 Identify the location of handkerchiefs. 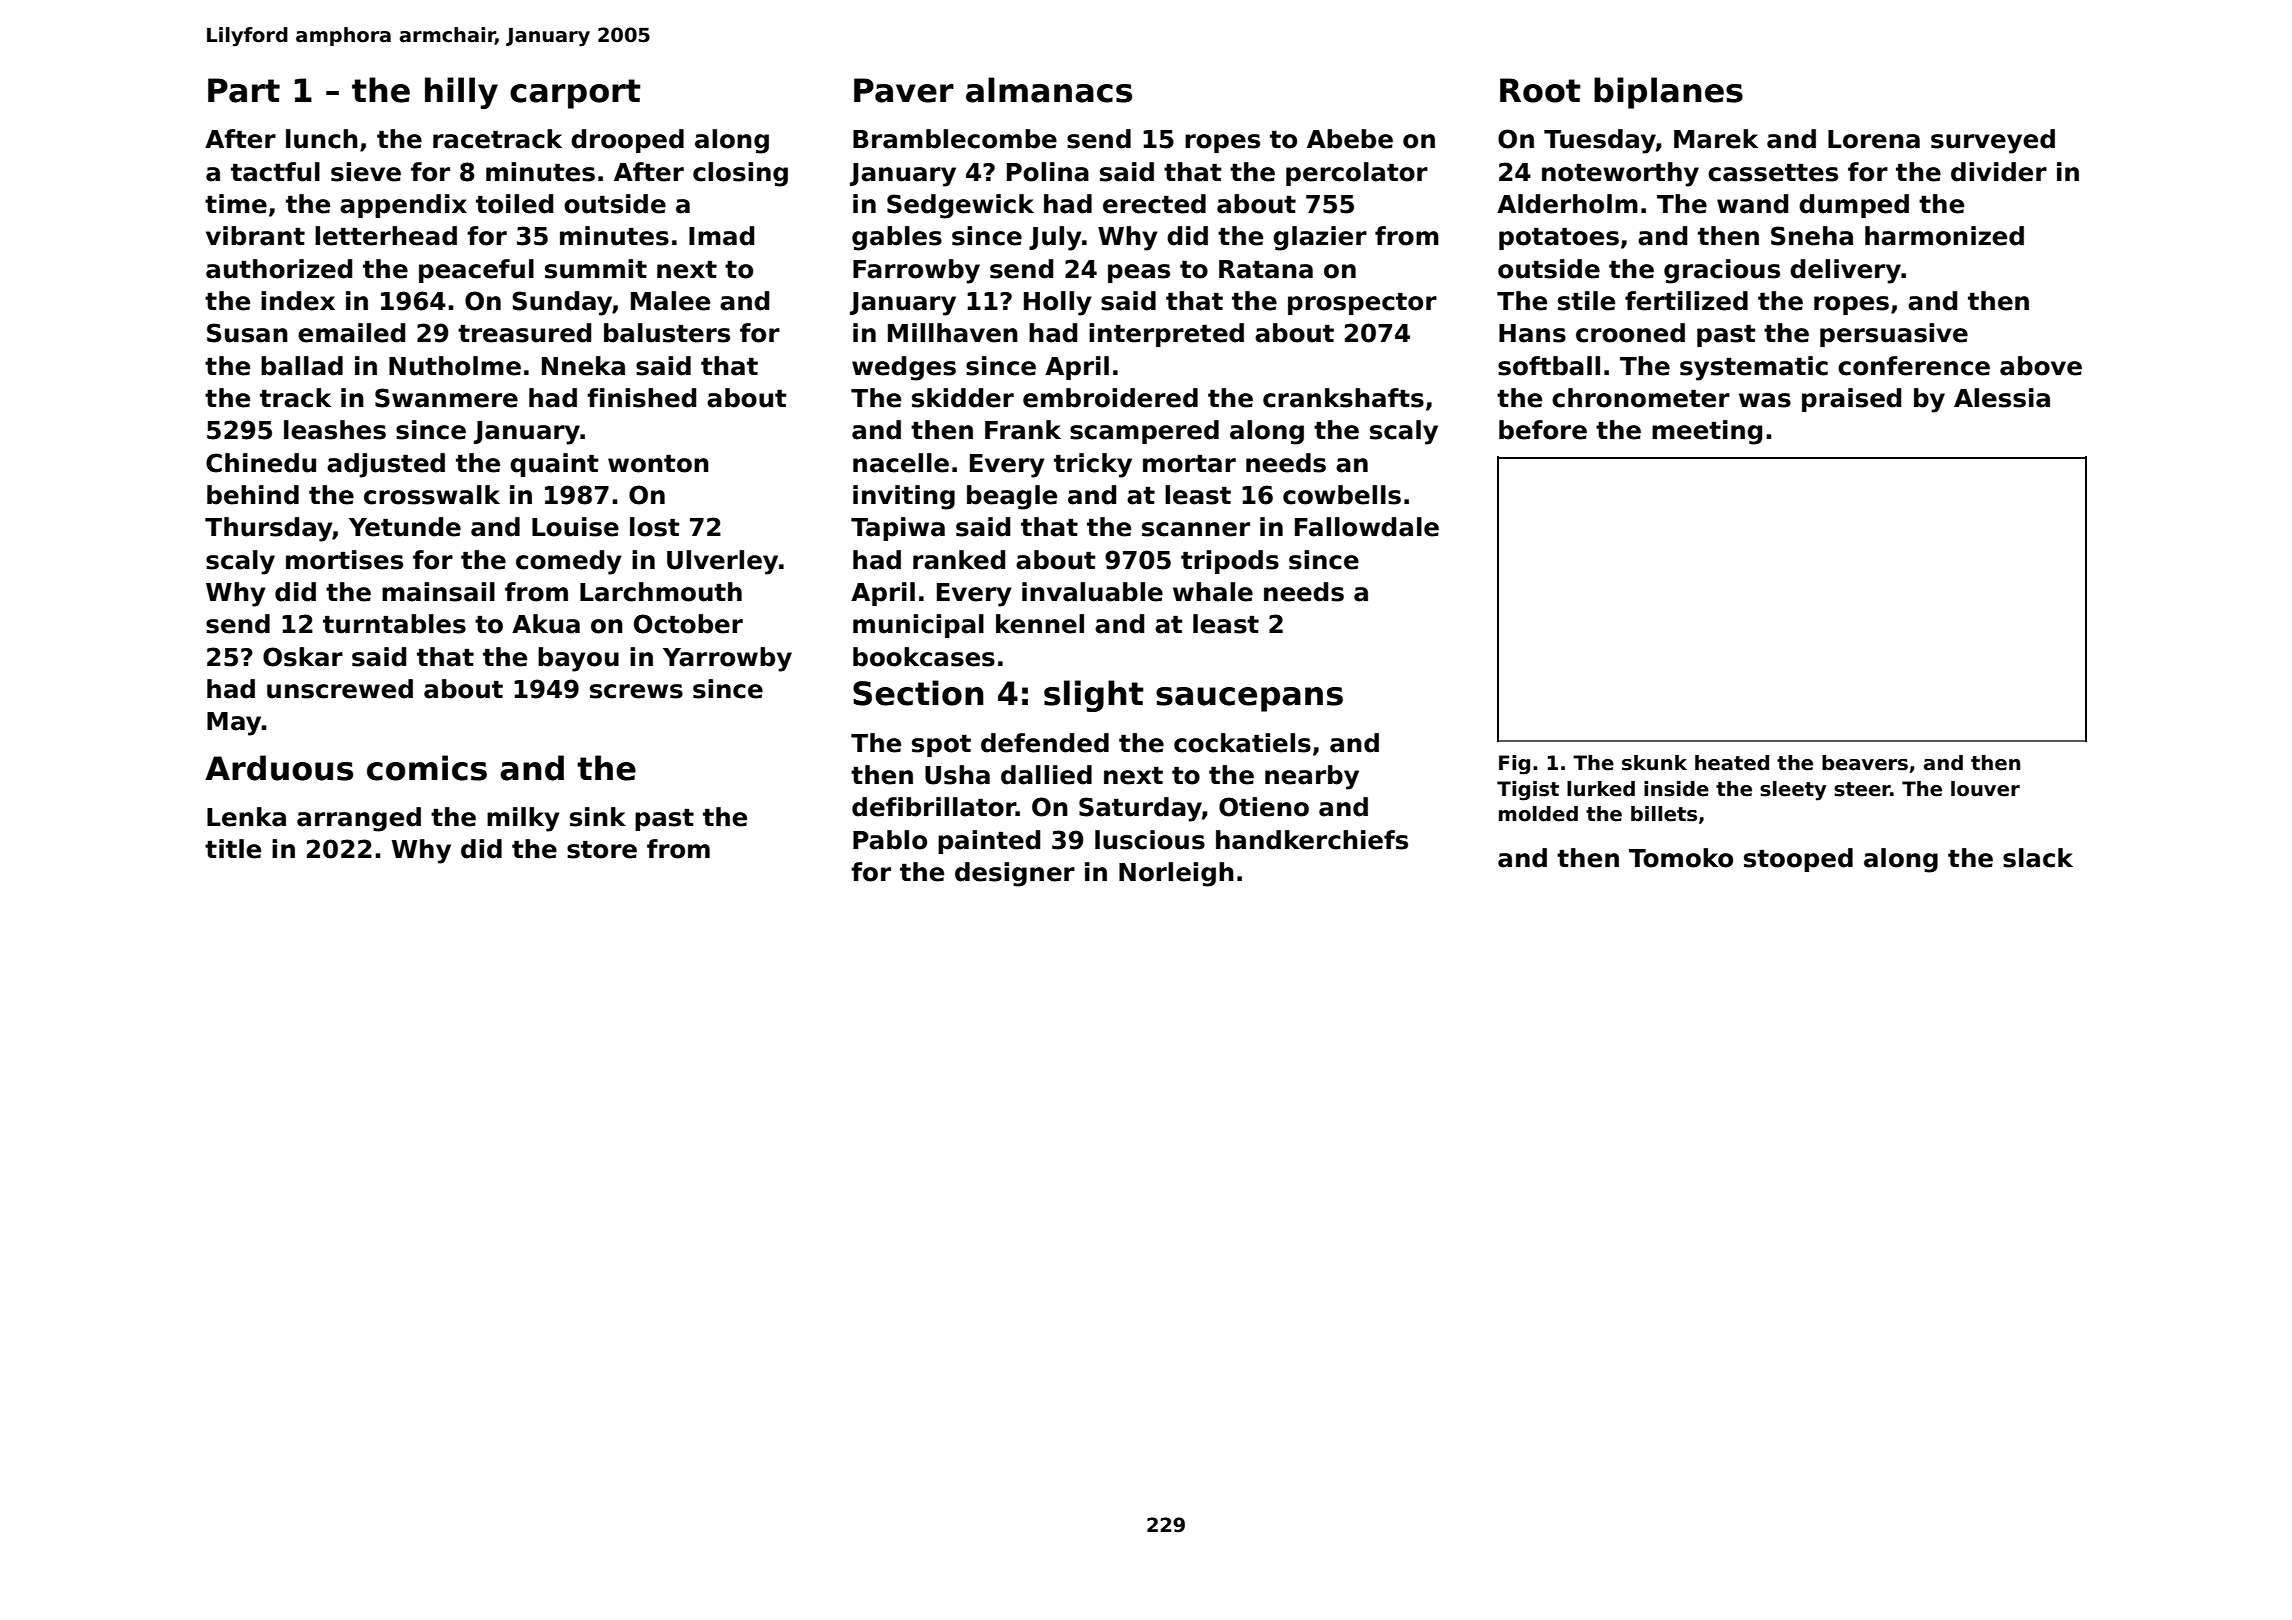
(1312, 840).
